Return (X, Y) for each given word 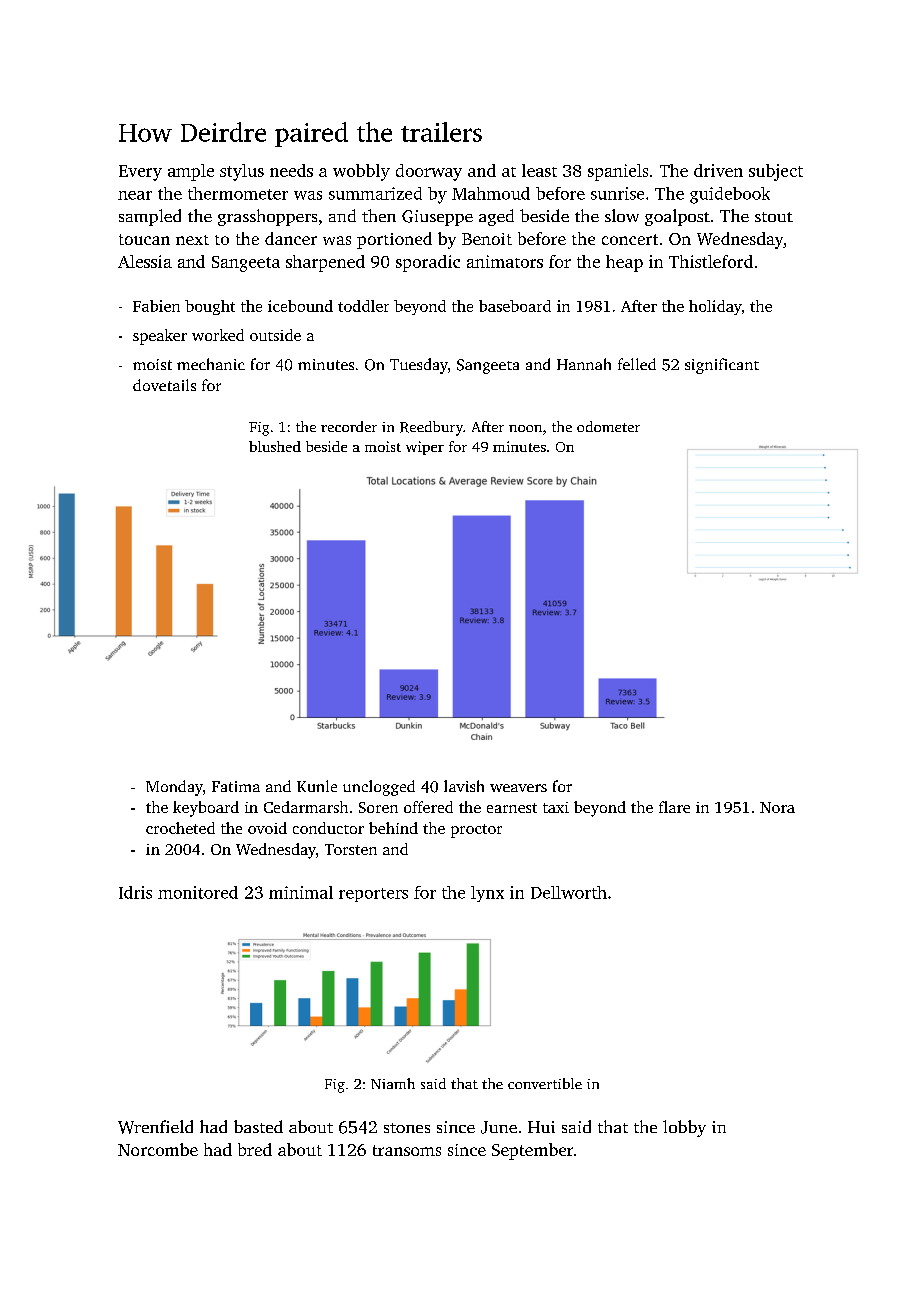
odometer (608, 426)
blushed (275, 446)
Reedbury (431, 428)
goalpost (677, 217)
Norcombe (158, 1149)
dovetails (164, 385)
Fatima (236, 786)
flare (674, 807)
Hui (541, 1127)
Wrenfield (155, 1127)
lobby (684, 1128)
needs (291, 170)
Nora (777, 807)
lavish (464, 786)
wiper (425, 448)
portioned (394, 240)
